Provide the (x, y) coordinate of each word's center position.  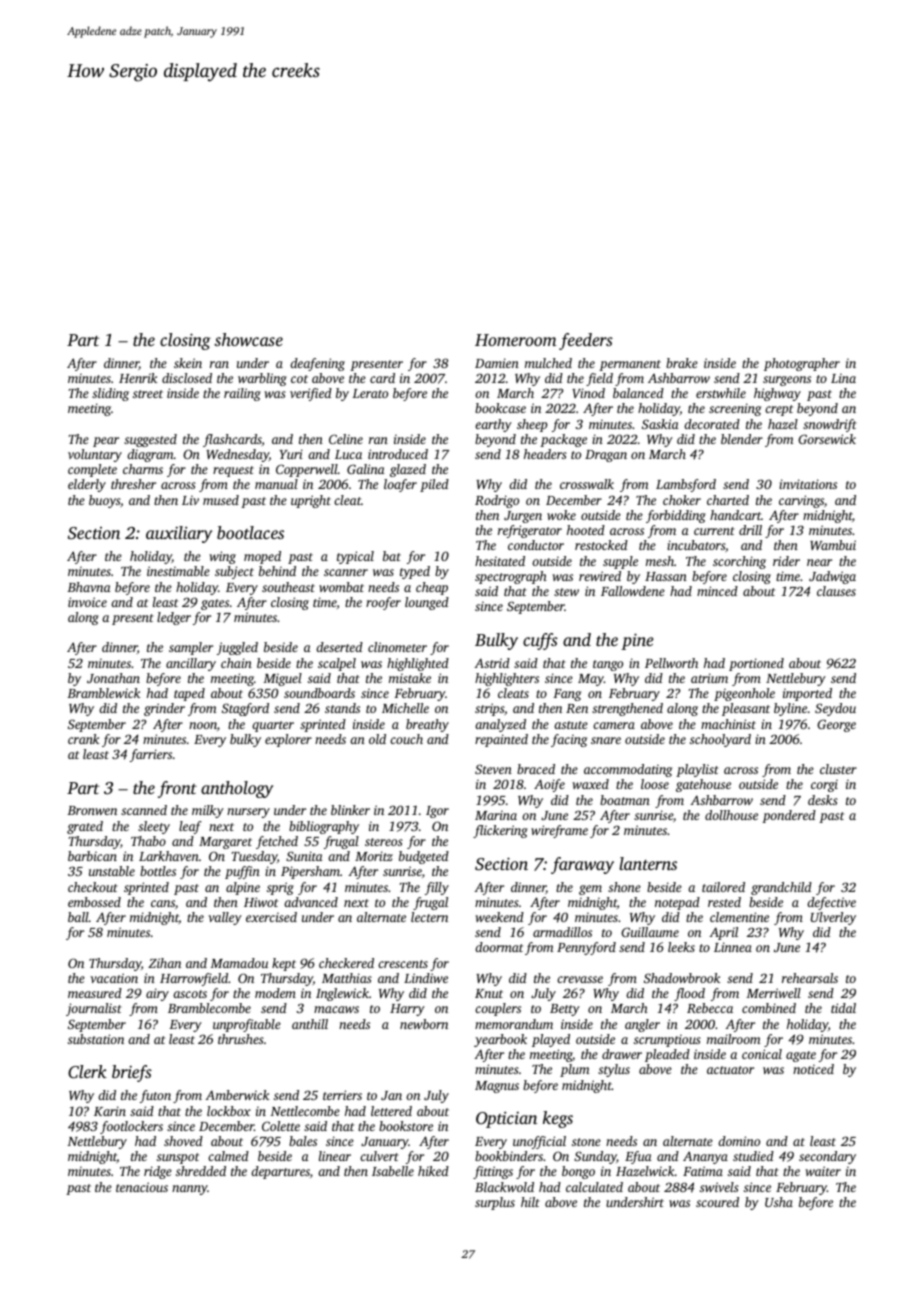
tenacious (142, 1187)
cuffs (540, 641)
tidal (843, 1008)
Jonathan (113, 678)
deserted (339, 647)
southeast (288, 587)
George (836, 725)
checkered (346, 963)
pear (106, 442)
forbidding (676, 516)
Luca (348, 454)
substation (96, 1039)
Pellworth (671, 663)
